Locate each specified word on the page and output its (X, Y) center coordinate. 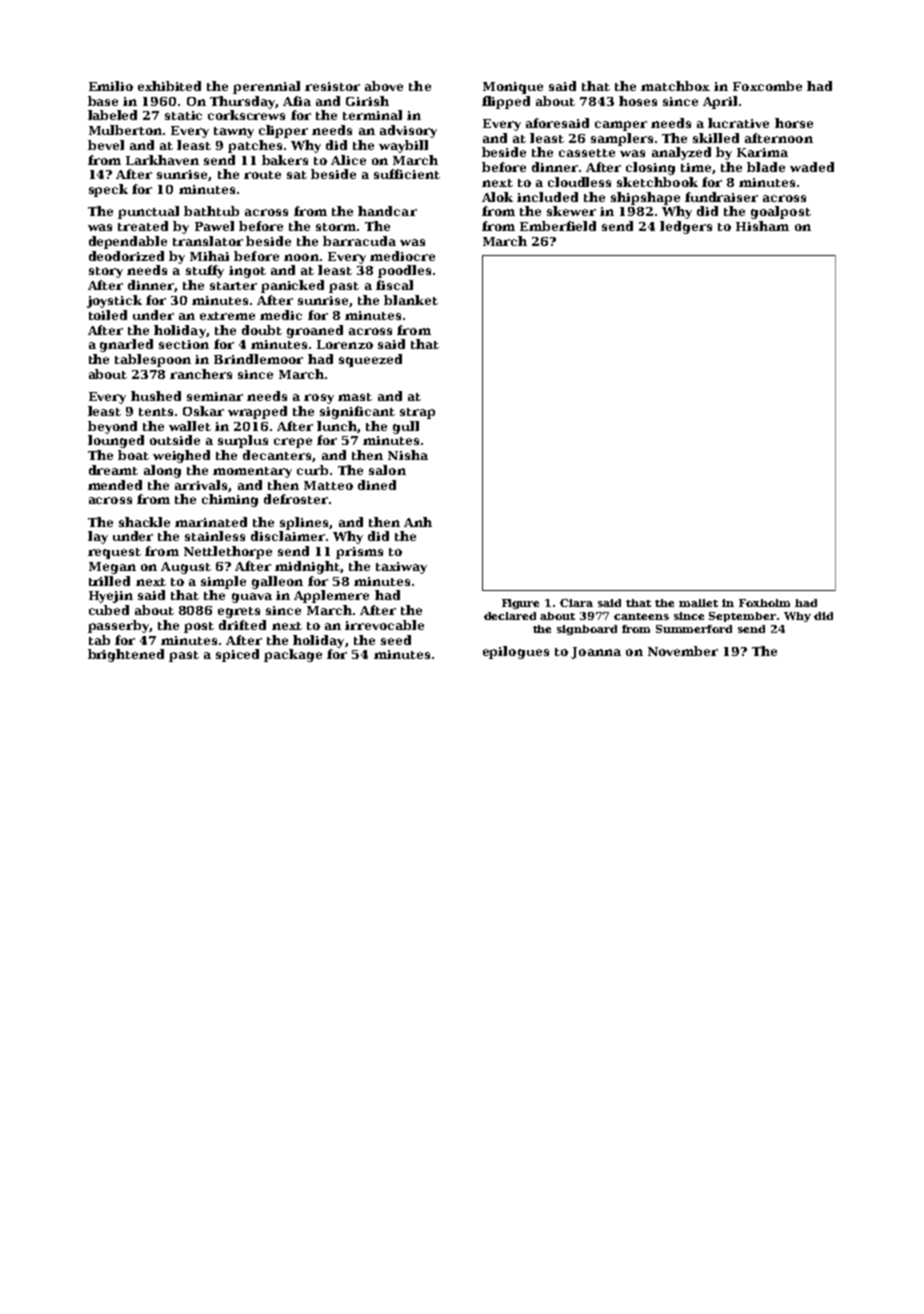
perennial (266, 87)
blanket (411, 300)
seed (396, 640)
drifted (242, 625)
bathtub (211, 211)
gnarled (126, 345)
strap (417, 413)
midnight (307, 567)
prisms (359, 553)
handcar (387, 211)
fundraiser (721, 197)
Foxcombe (767, 86)
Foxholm (764, 603)
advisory (408, 131)
